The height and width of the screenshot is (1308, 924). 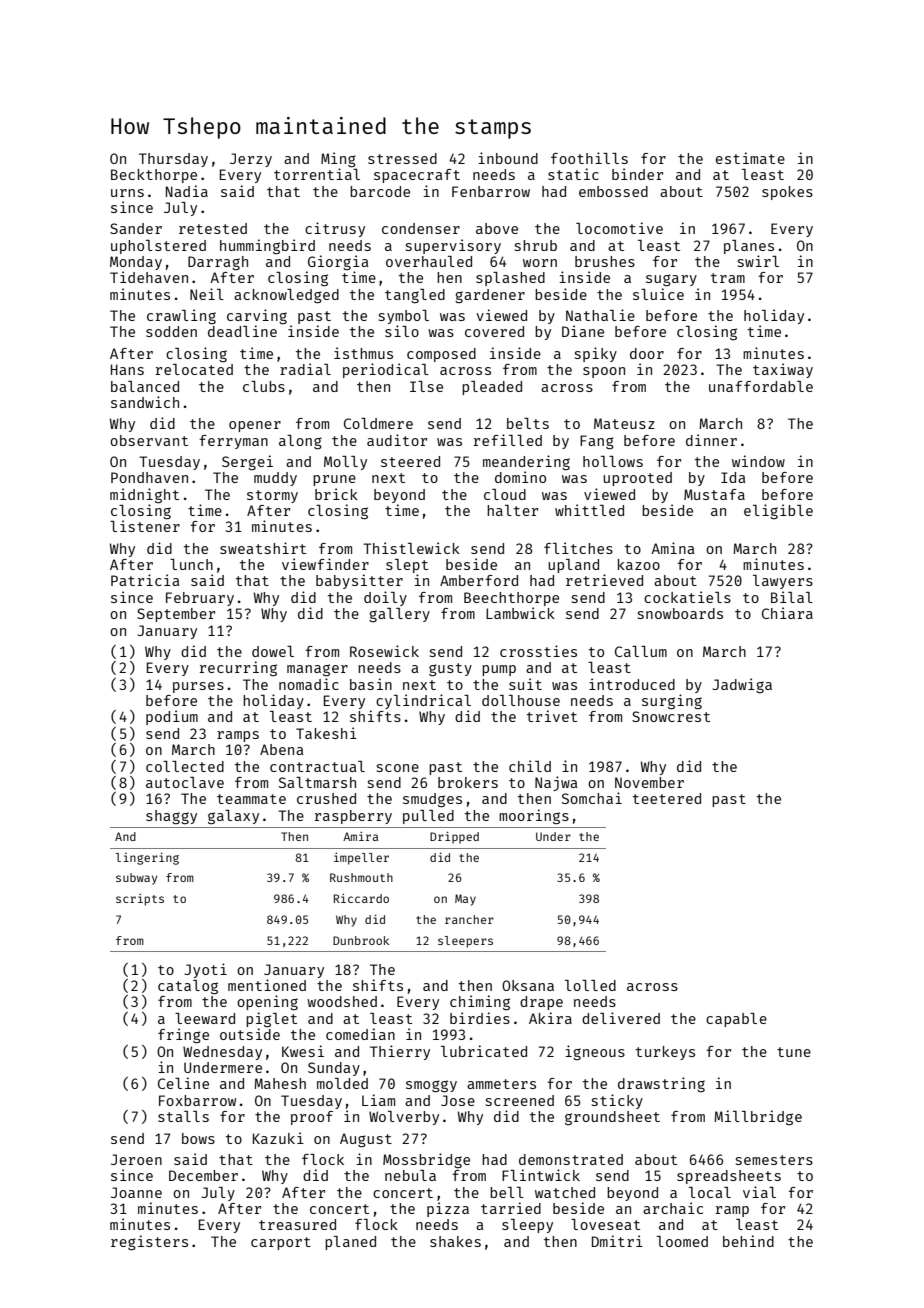 I want to click on Neil, so click(x=207, y=294).
